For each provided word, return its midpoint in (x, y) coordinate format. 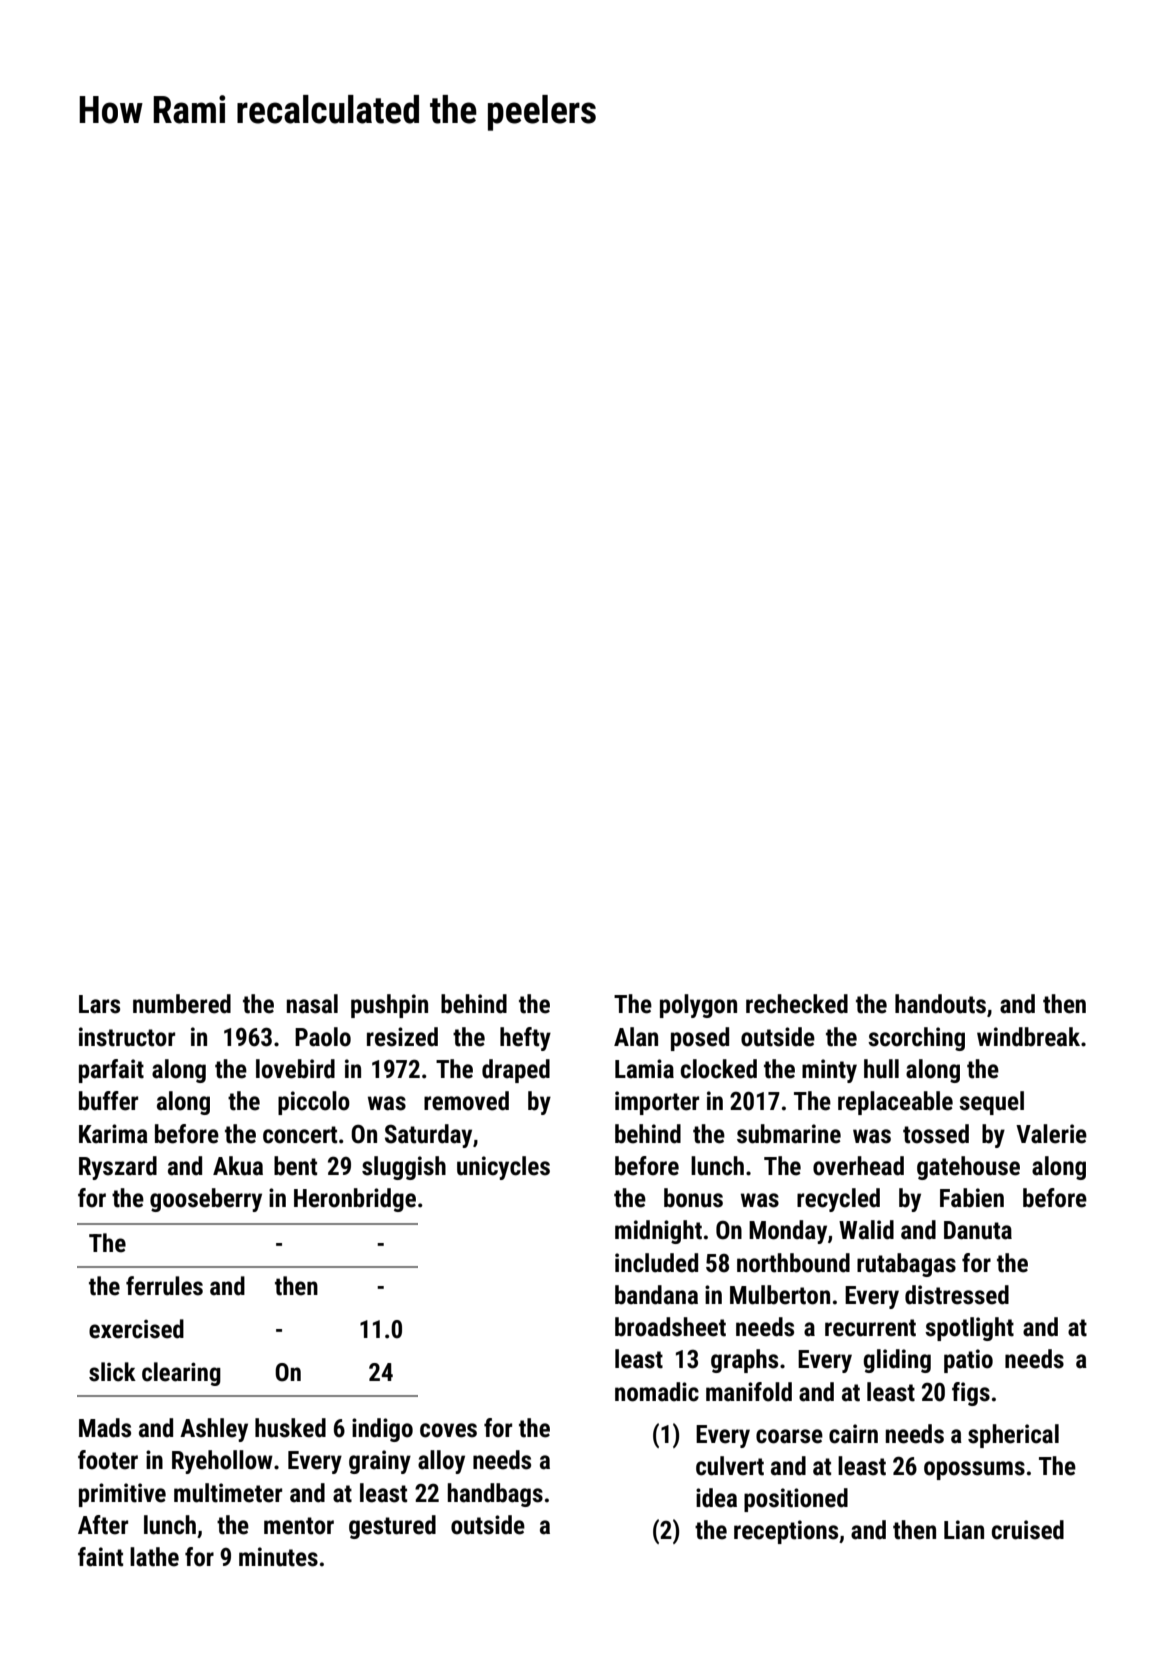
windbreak (1028, 1037)
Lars (99, 1004)
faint (100, 1557)
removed (466, 1101)
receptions (786, 1532)
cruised (1028, 1530)
